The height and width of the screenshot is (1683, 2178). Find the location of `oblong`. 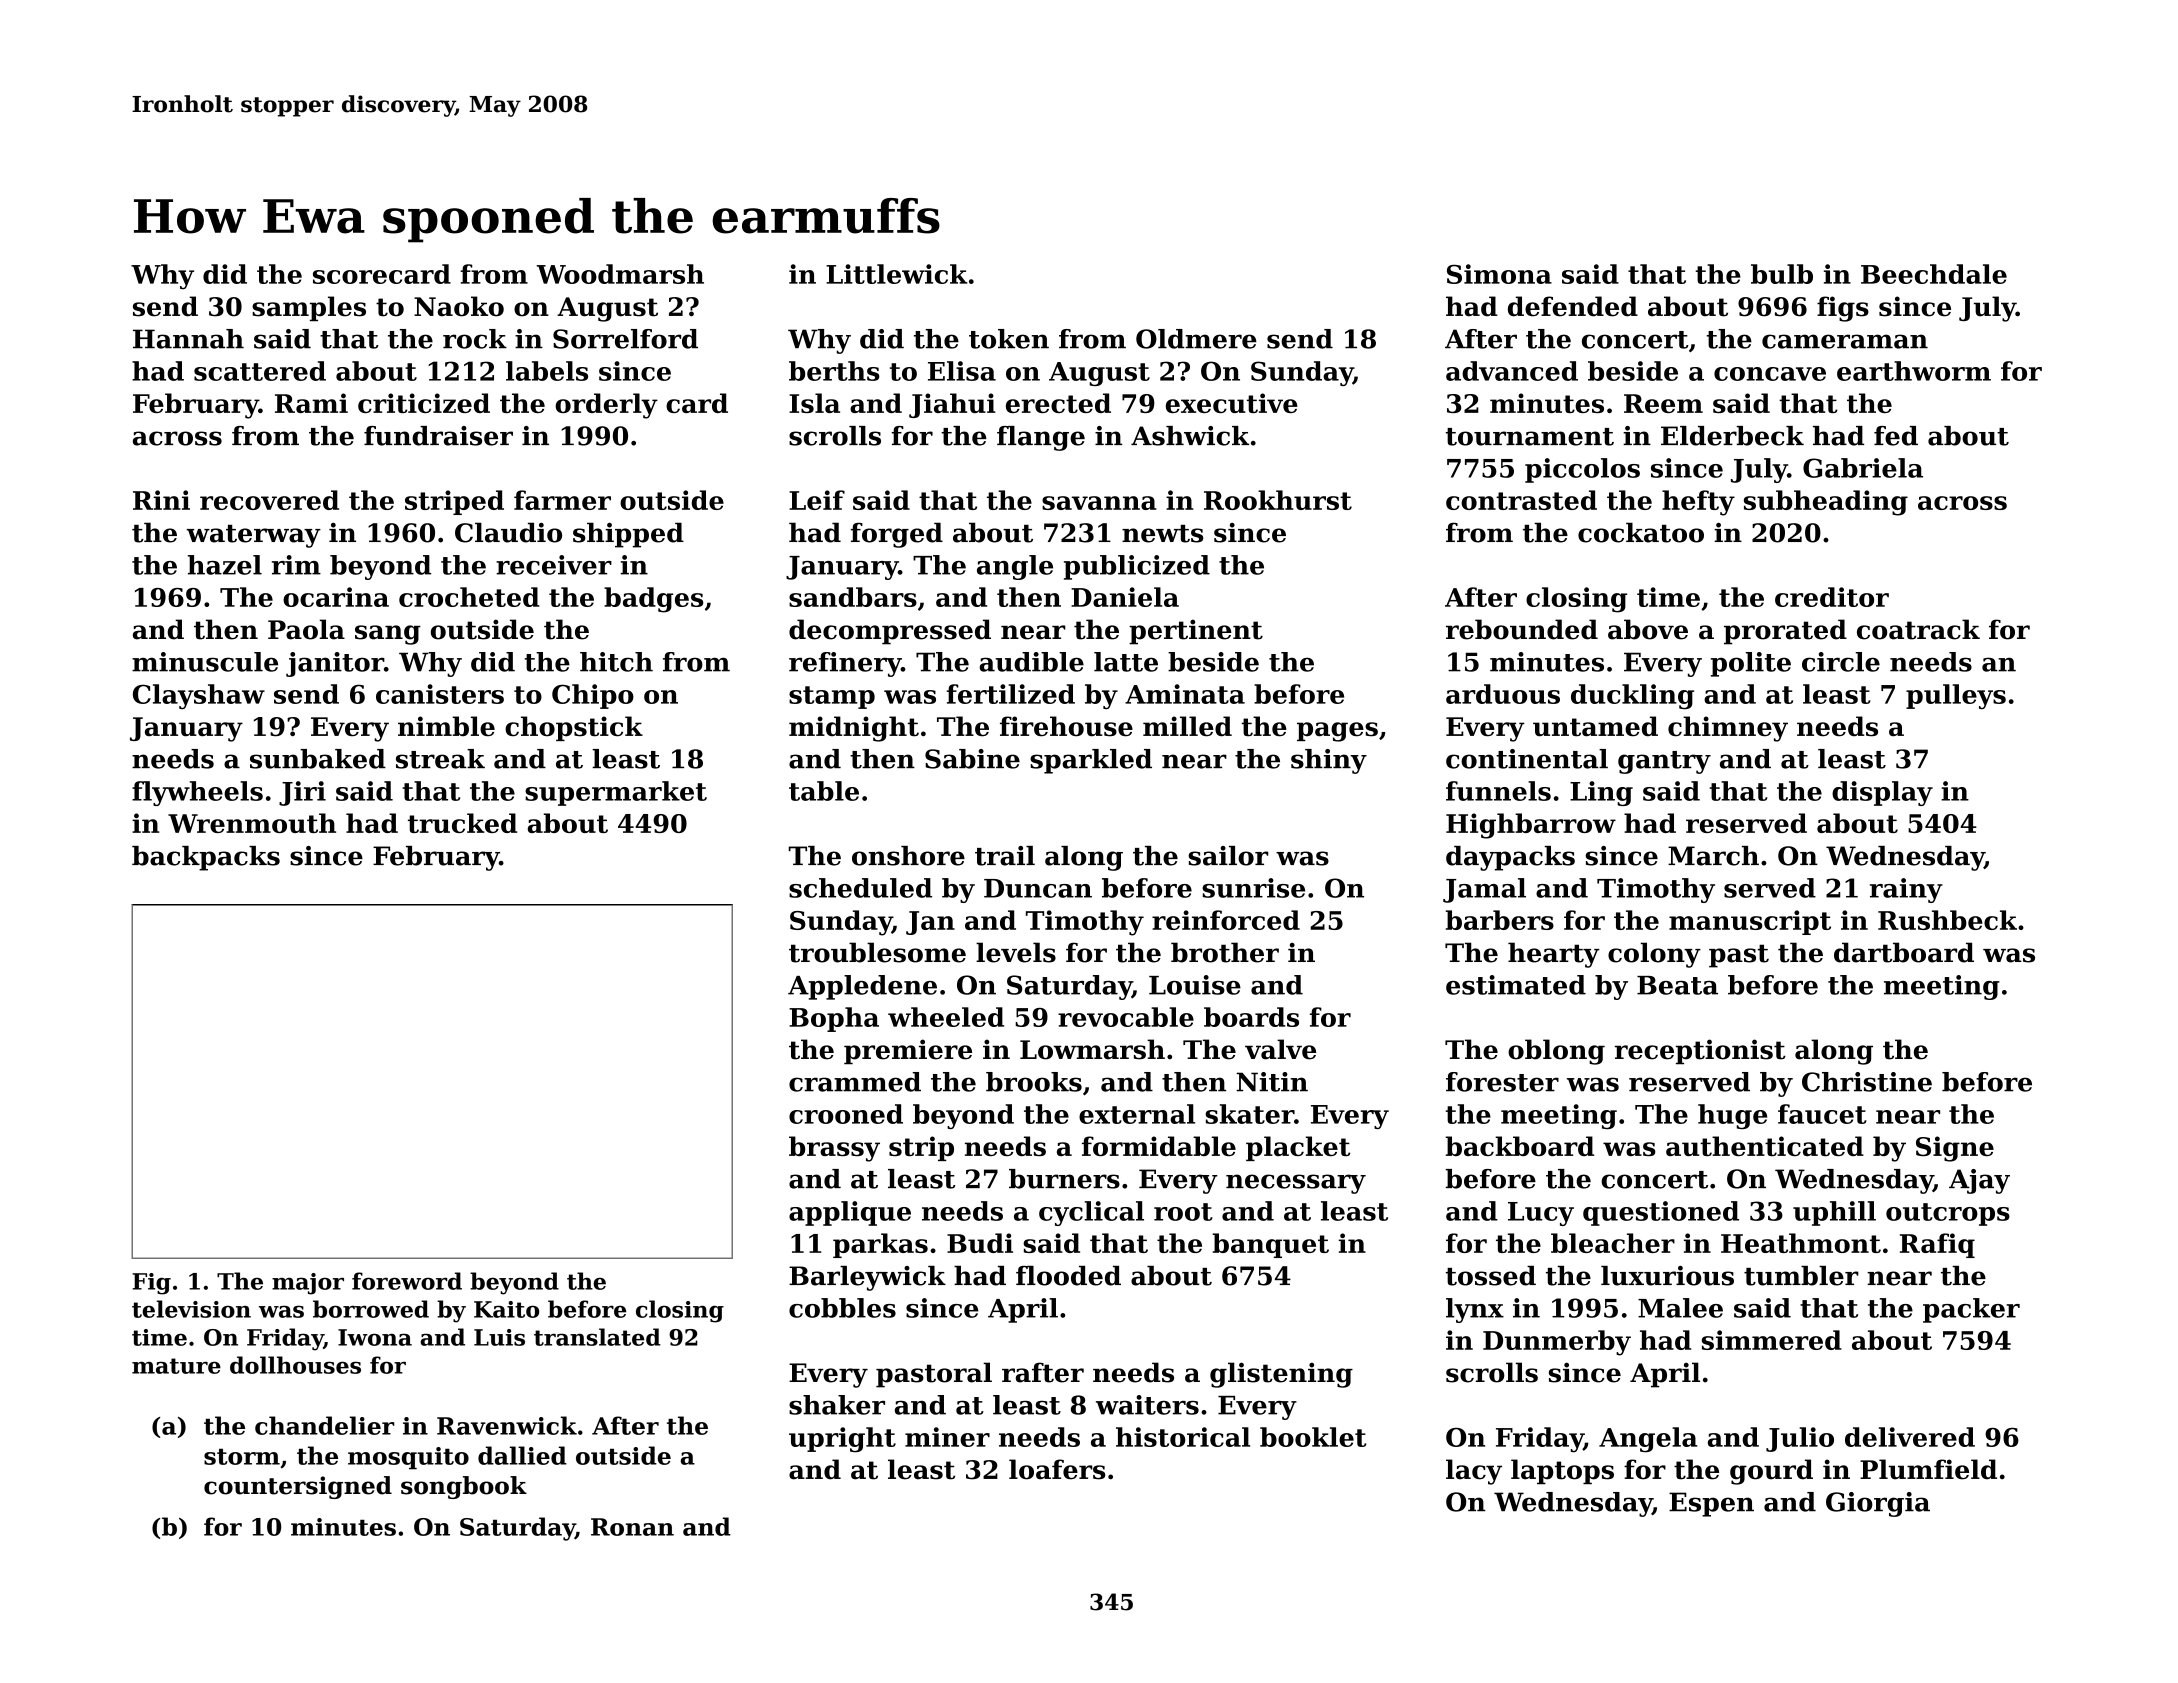

oblong is located at coordinates (1556, 1052).
